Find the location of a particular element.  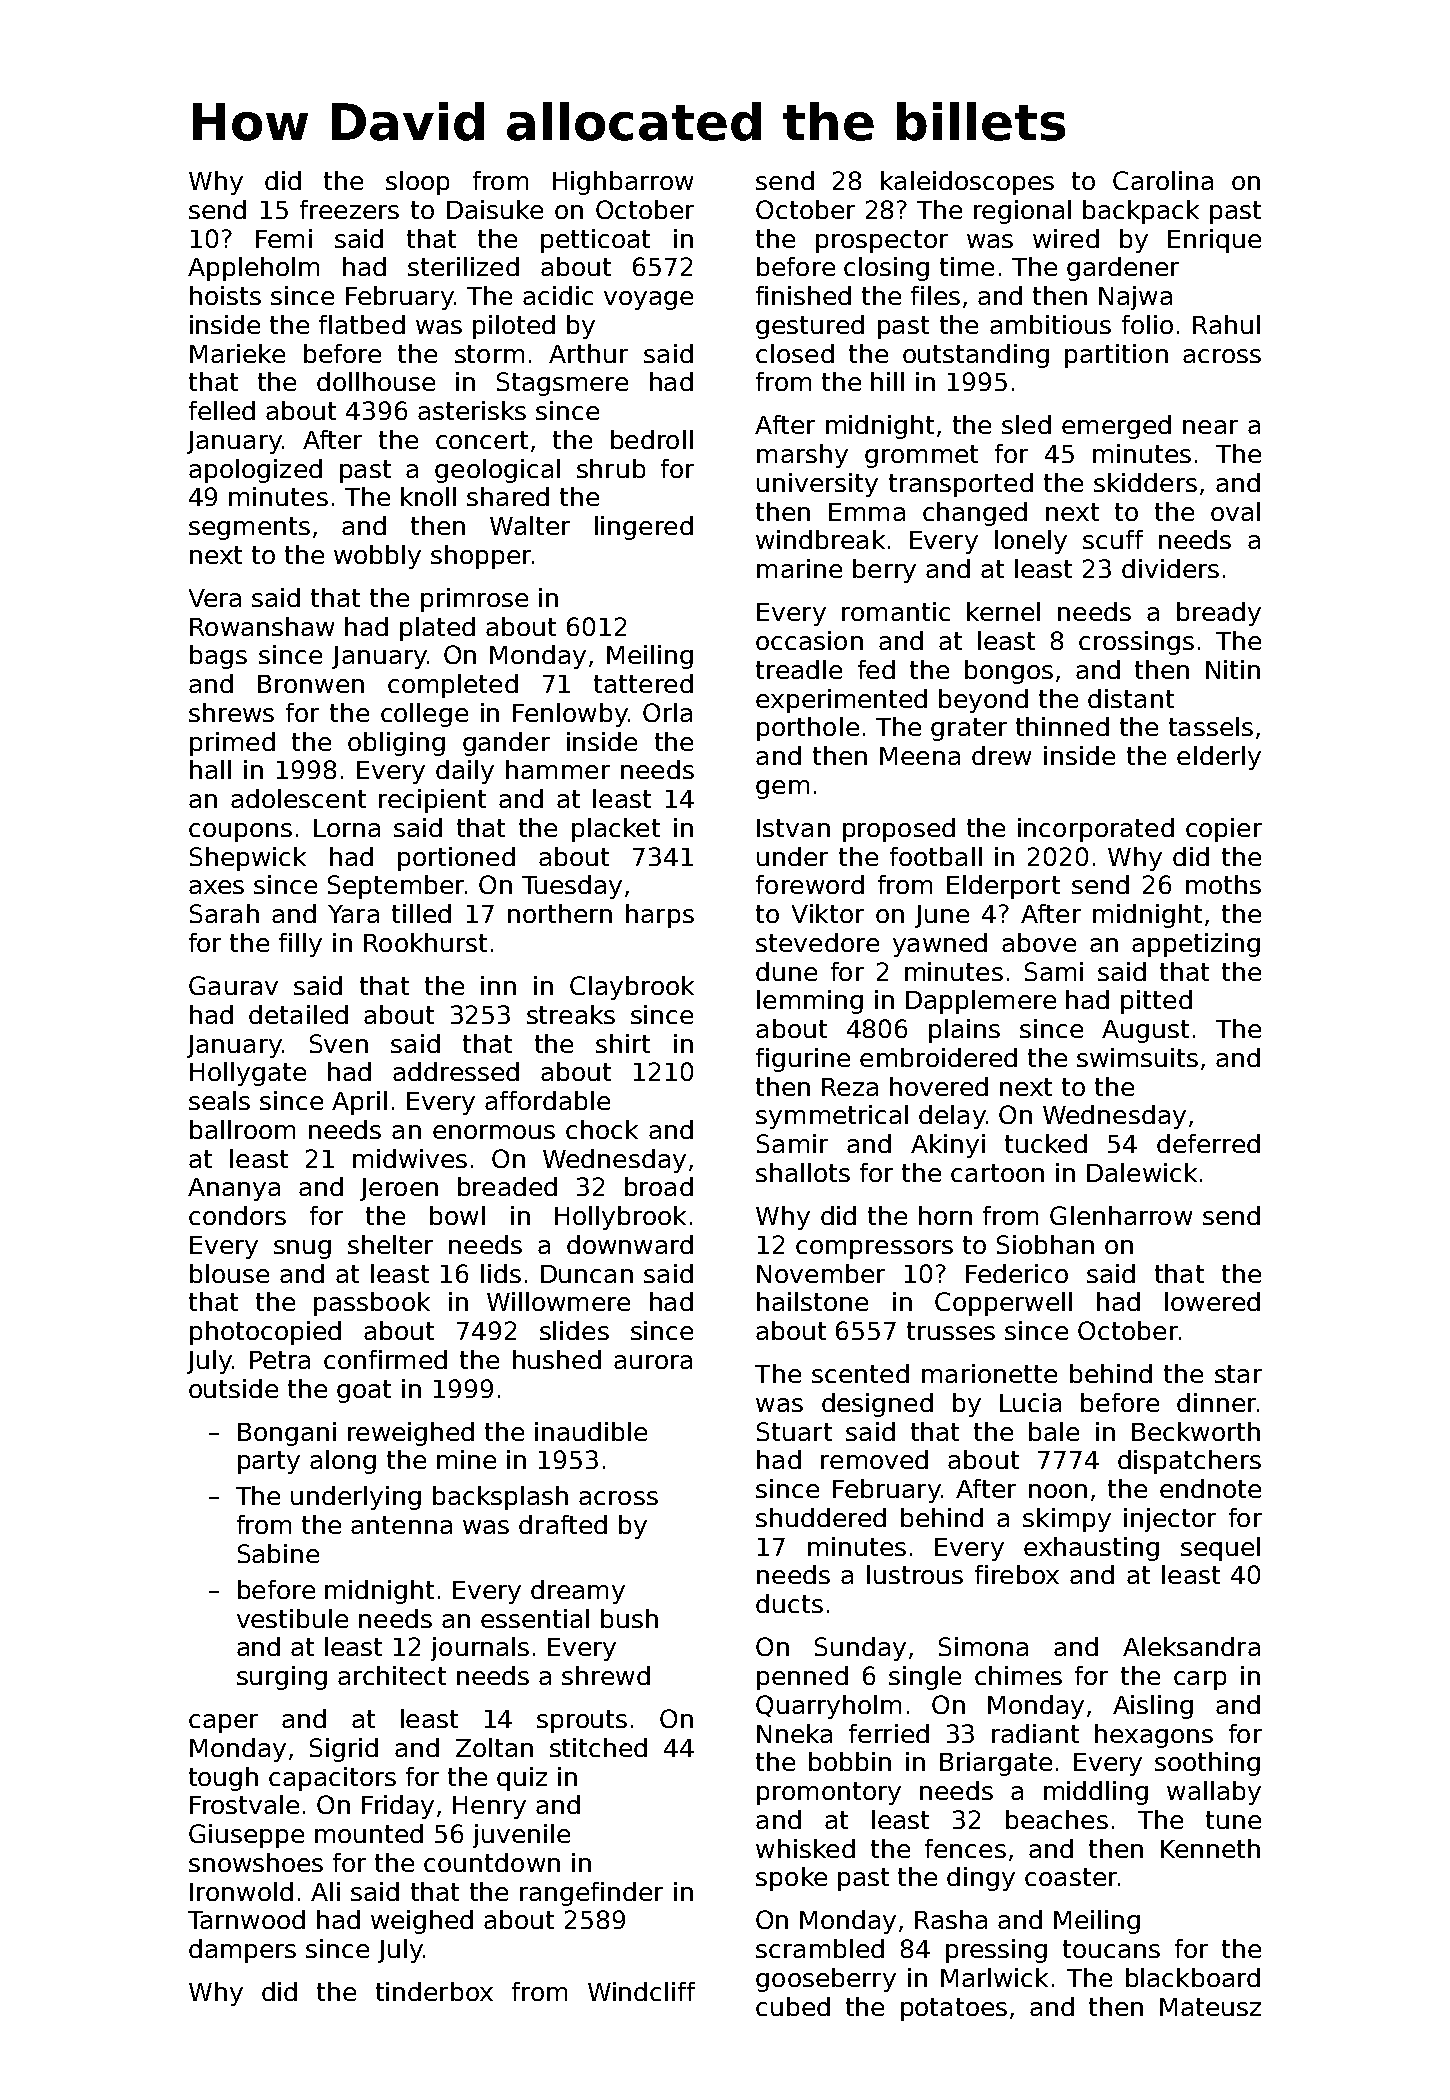

time is located at coordinates (967, 266).
